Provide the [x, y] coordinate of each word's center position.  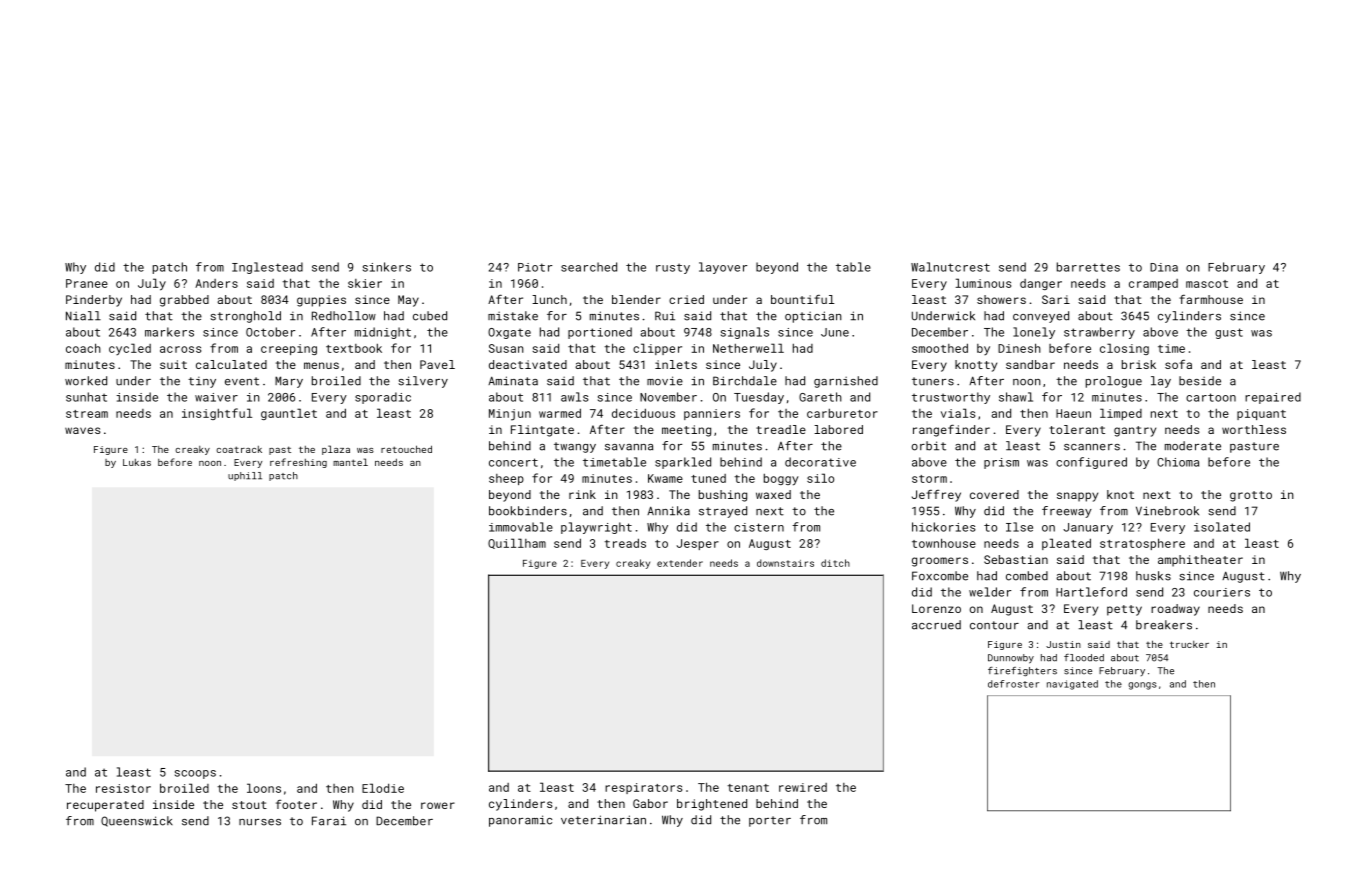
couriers [1222, 592]
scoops [195, 774]
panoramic [520, 821]
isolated [1222, 527]
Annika [668, 511]
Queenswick [137, 821]
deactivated [528, 364]
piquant [1261, 414]
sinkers [387, 267]
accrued [936, 625]
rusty [673, 269]
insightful [217, 414]
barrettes [1088, 267]
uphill [245, 476]
